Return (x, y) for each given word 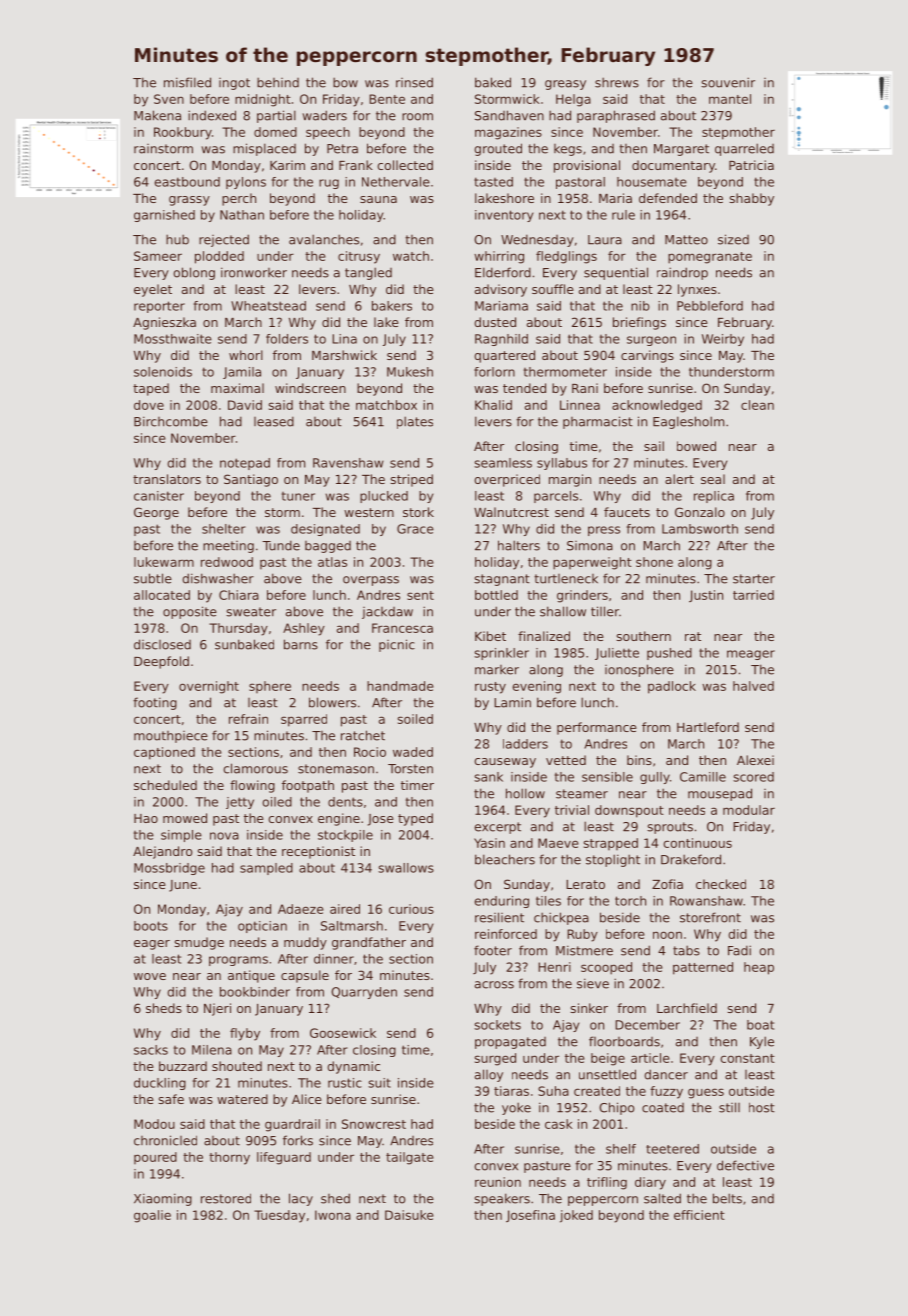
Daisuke (409, 1215)
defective (745, 1165)
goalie (152, 1216)
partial (276, 116)
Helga (573, 100)
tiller (605, 611)
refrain (248, 719)
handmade (400, 686)
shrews (617, 82)
